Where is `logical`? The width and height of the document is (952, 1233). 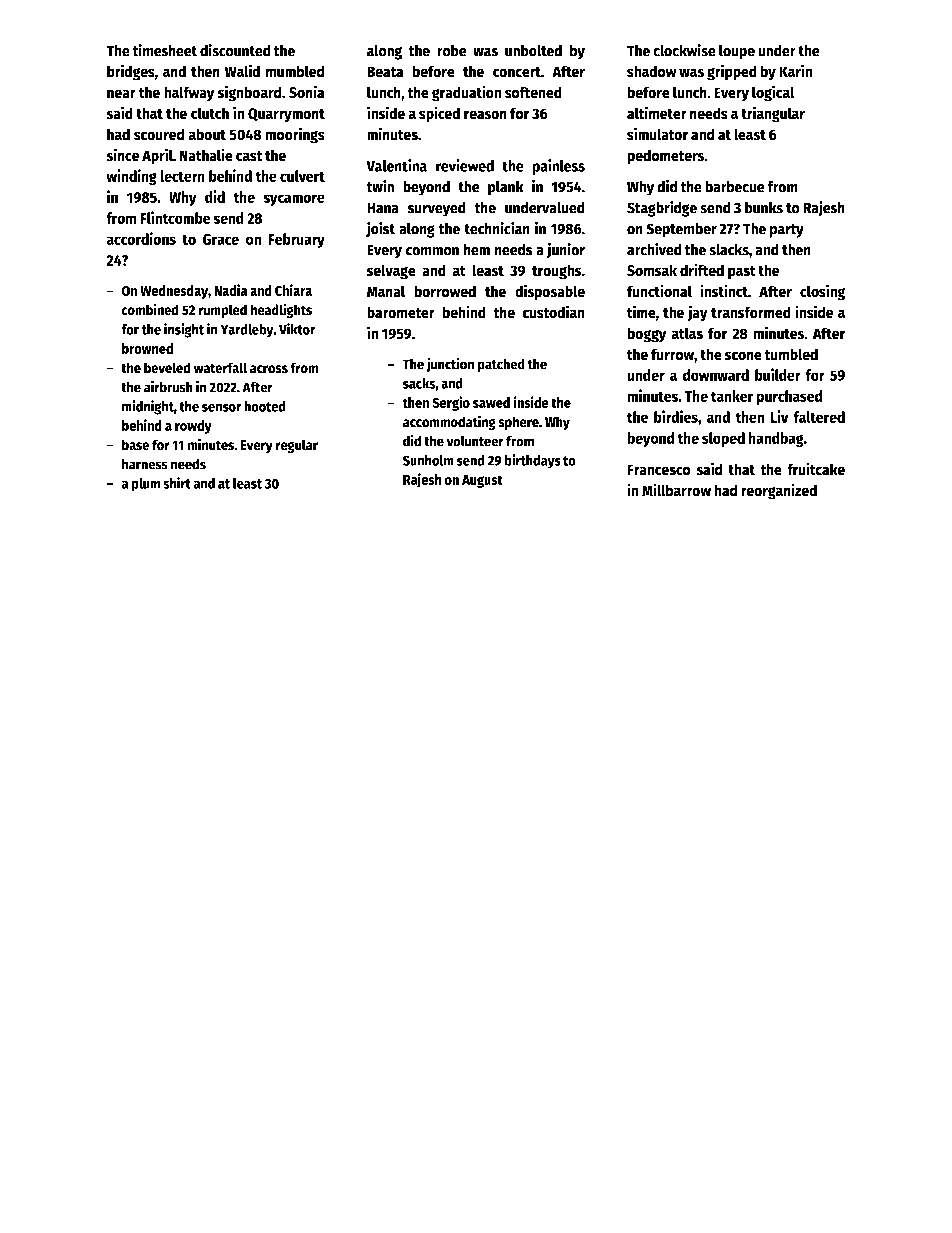
logical is located at coordinates (773, 93).
